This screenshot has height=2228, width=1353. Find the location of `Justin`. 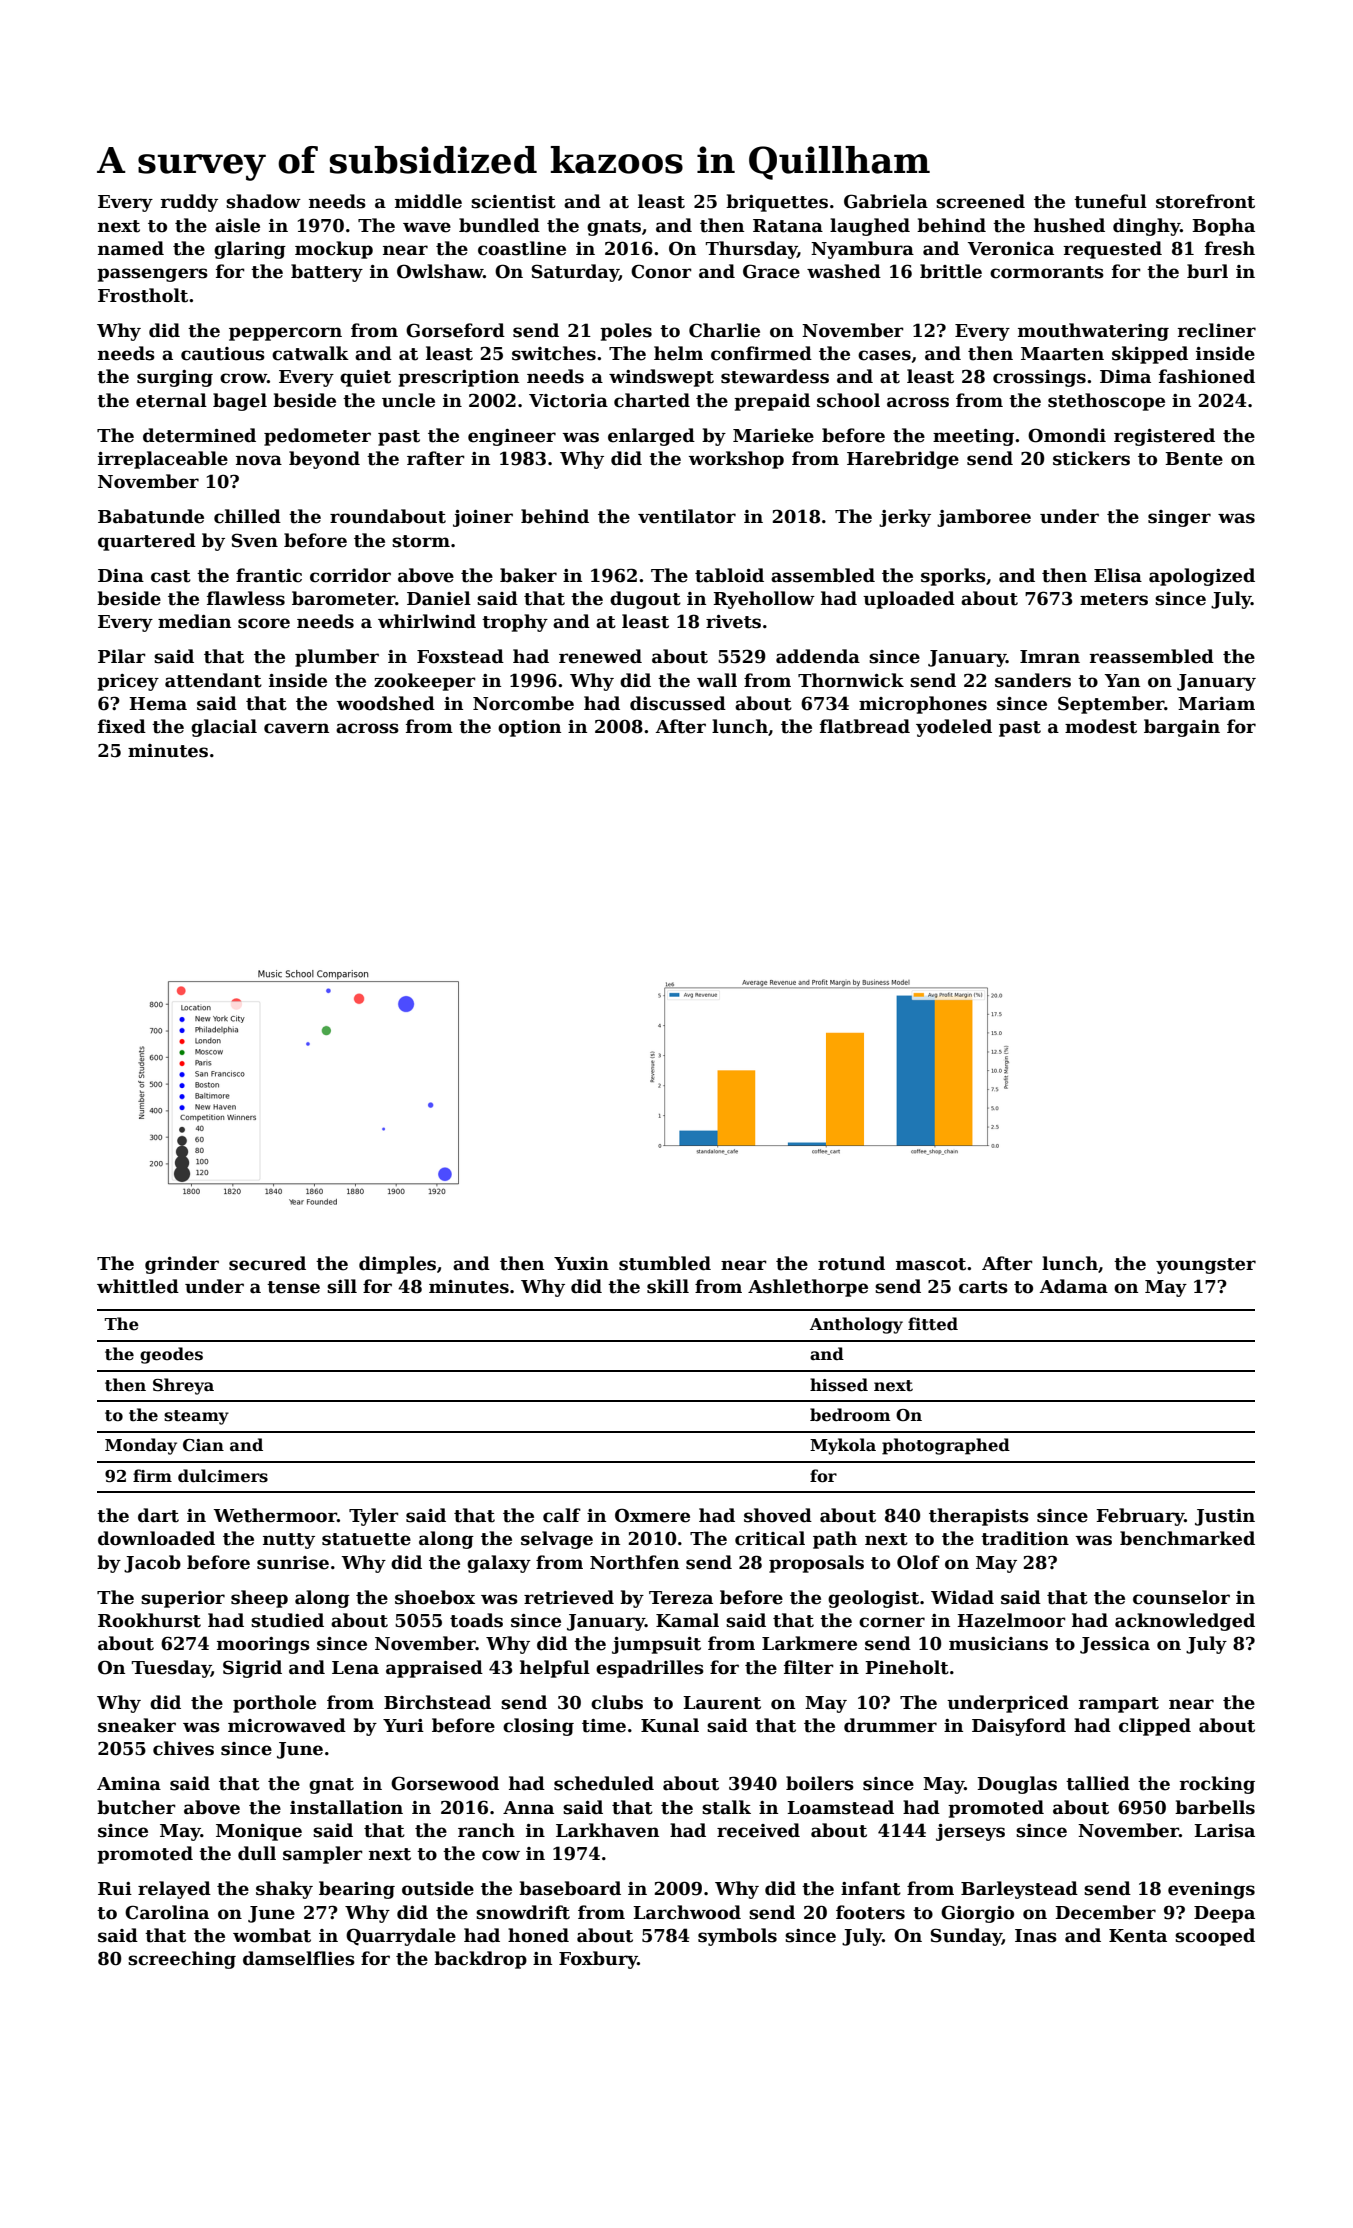

Justin is located at coordinates (1225, 1517).
